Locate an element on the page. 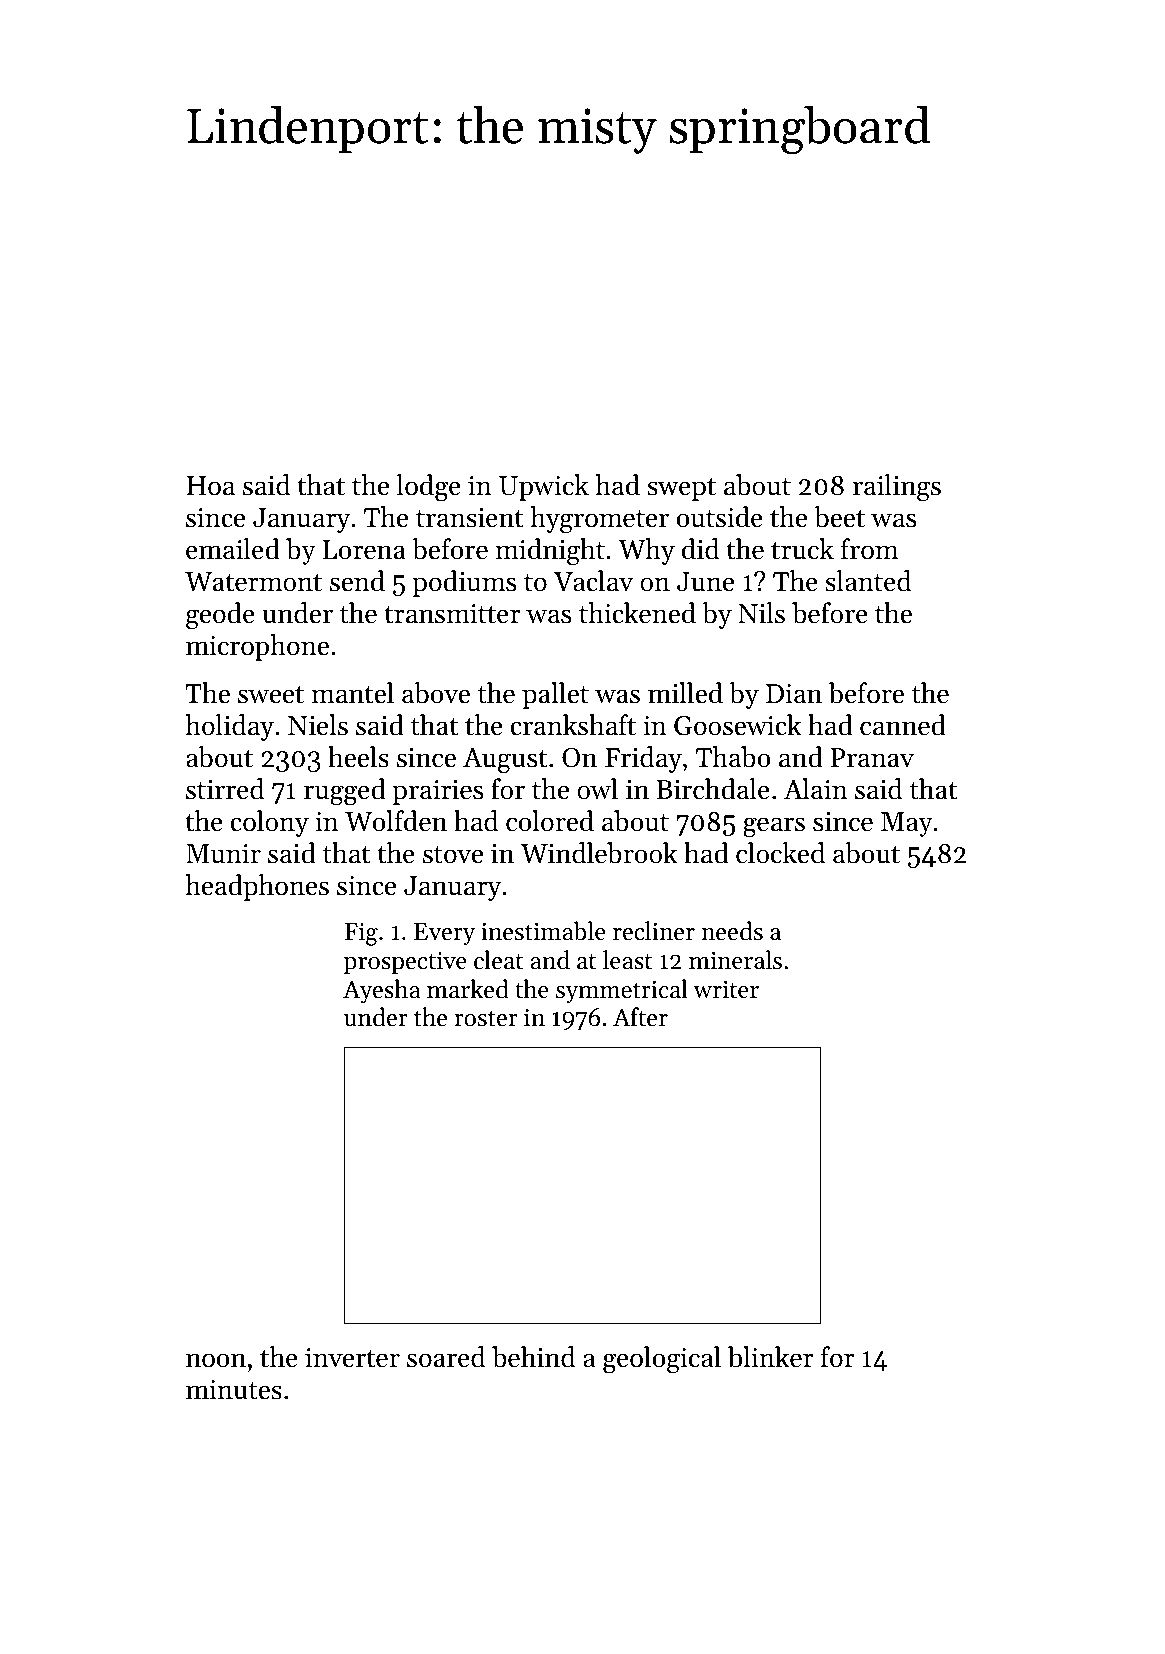 Image resolution: width=1165 pixels, height=1654 pixels. Hoa is located at coordinates (210, 486).
